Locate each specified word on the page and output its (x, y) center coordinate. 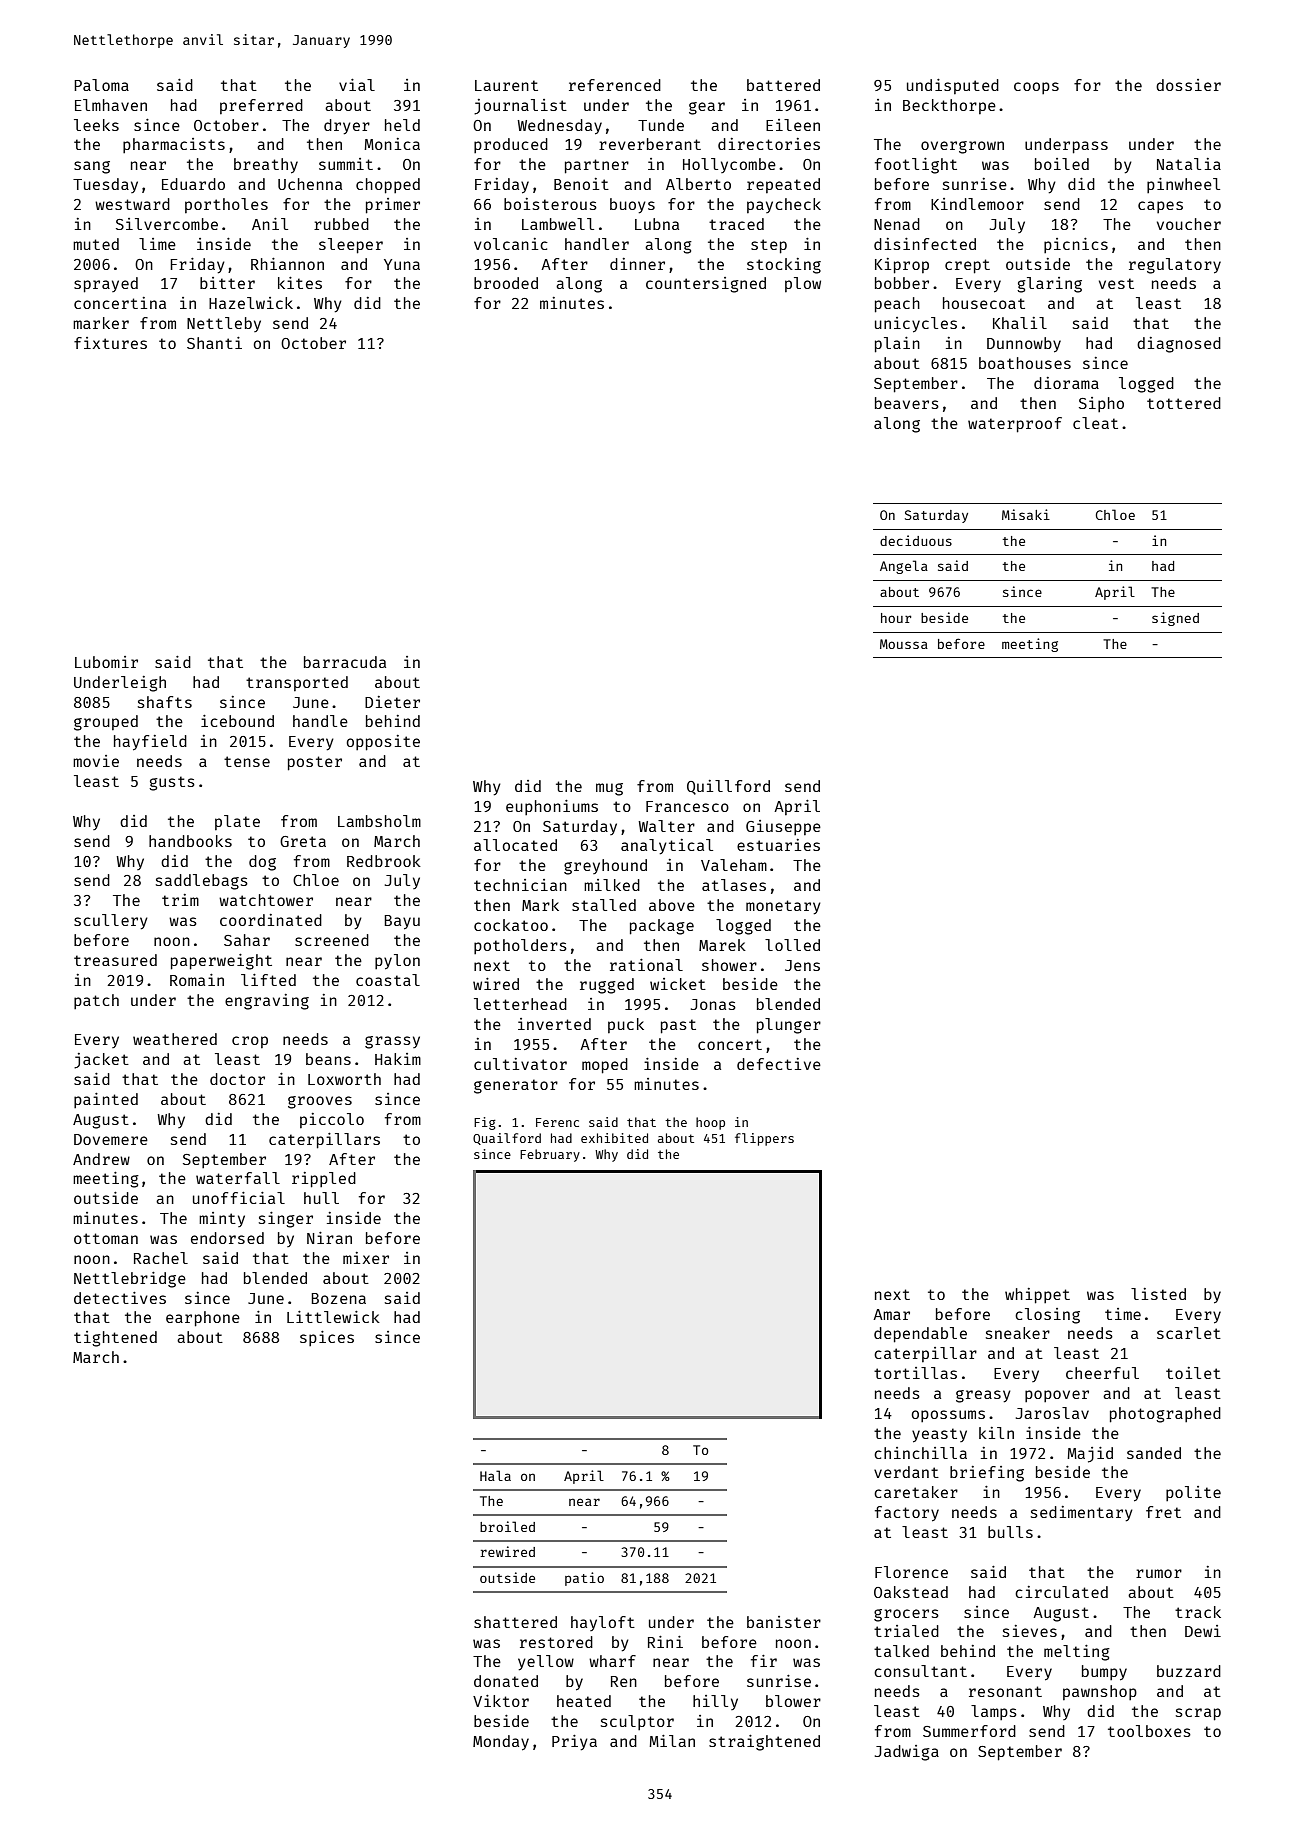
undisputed (953, 86)
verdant (906, 1472)
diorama (1066, 383)
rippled (324, 1180)
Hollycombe (729, 165)
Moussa (904, 644)
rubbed (341, 224)
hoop (710, 1123)
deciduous (916, 540)
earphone (203, 1319)
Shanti (214, 343)
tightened (115, 1339)
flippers (764, 1139)
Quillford (728, 787)
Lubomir (106, 662)
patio (584, 1579)
